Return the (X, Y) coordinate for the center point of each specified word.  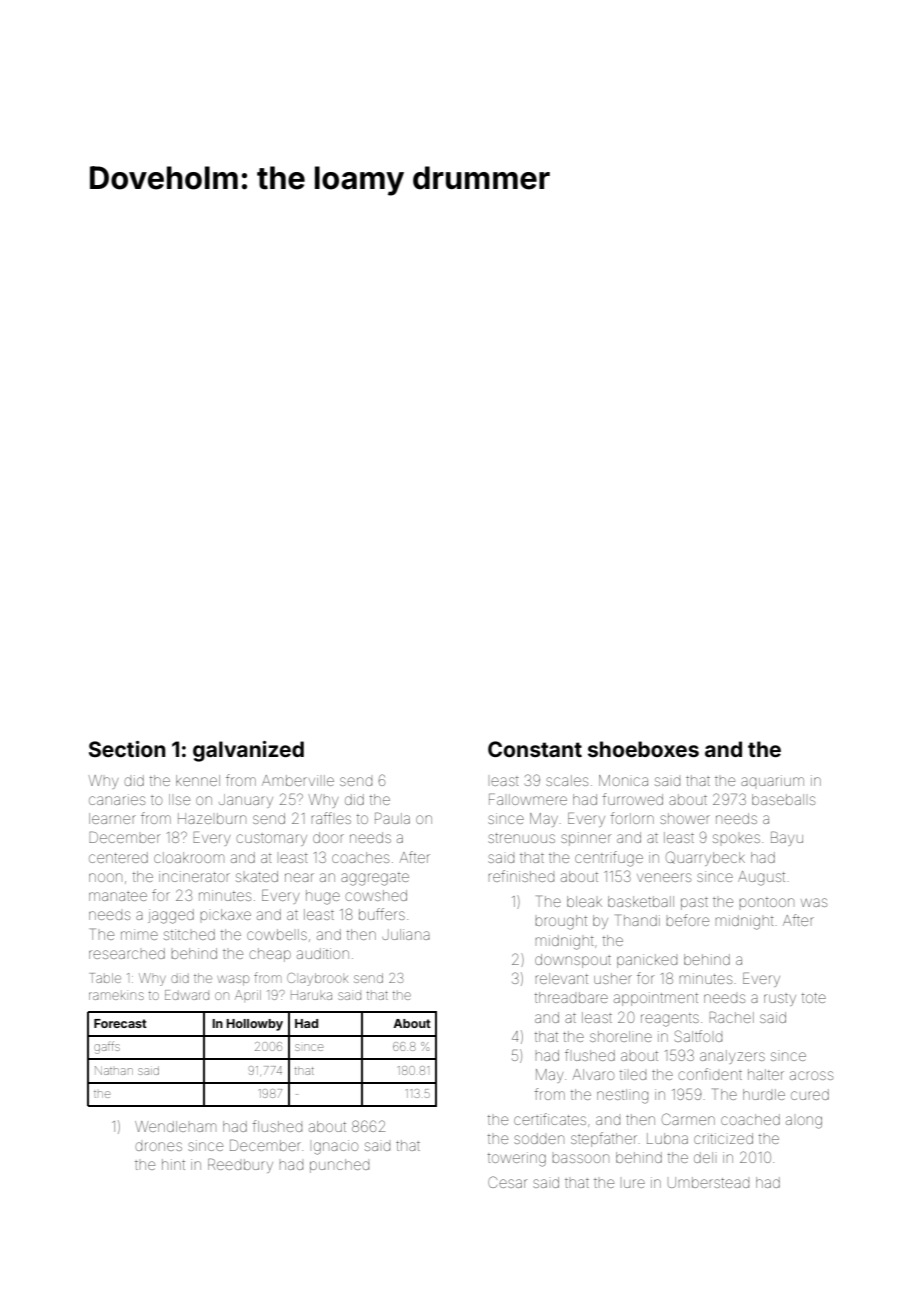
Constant (535, 749)
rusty (780, 999)
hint (173, 1164)
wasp (233, 980)
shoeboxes (643, 749)
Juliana (406, 934)
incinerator (194, 876)
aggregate (375, 879)
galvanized (248, 751)
